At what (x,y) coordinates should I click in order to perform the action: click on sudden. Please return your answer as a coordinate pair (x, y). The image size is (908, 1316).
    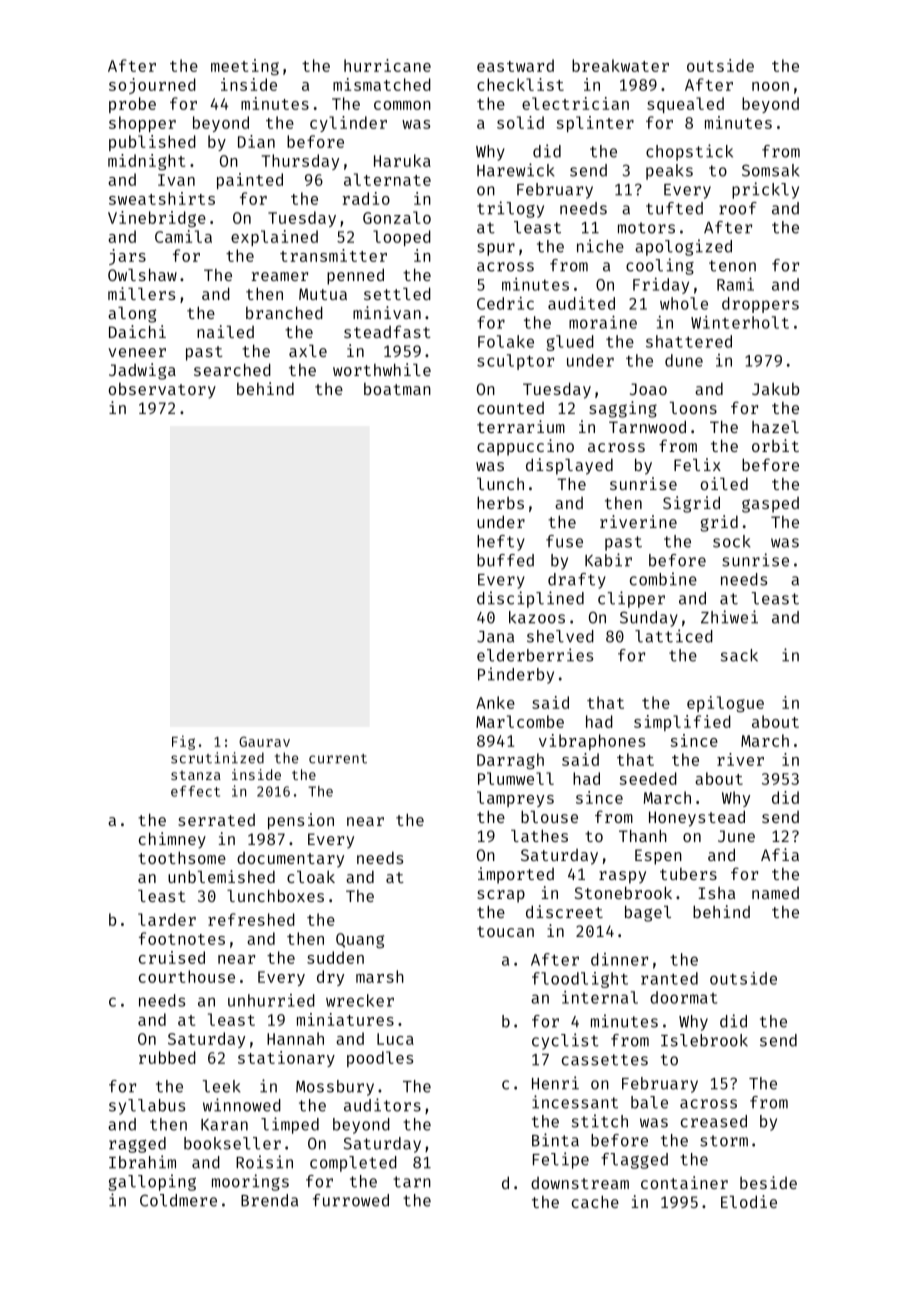
    Looking at the image, I should click on (335, 957).
